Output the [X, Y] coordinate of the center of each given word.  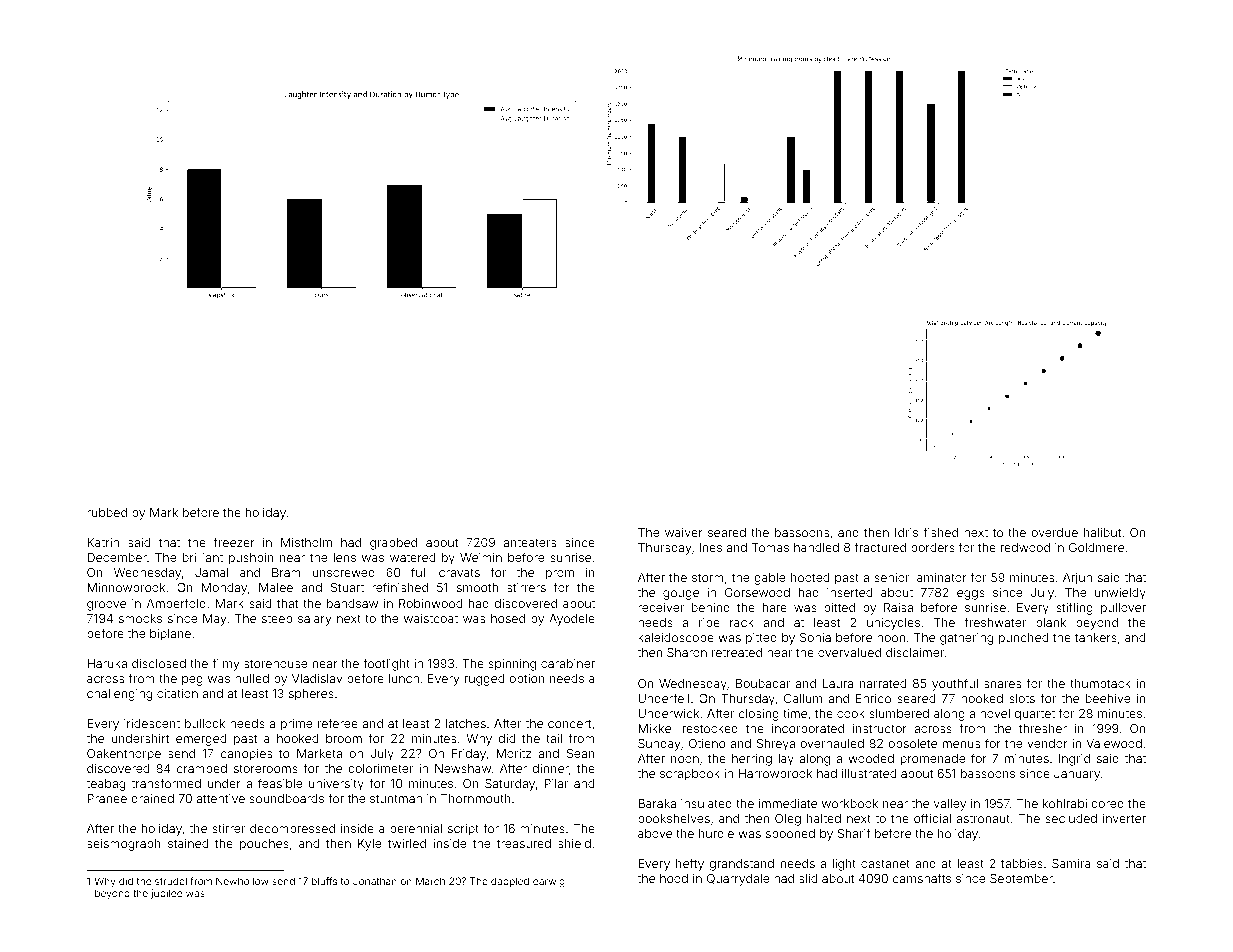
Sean [581, 753]
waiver [684, 532]
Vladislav [317, 678]
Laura [838, 683]
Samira [1071, 863]
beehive [1108, 698]
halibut [1102, 532]
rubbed [107, 512]
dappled [510, 882]
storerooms [266, 768]
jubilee [166, 894]
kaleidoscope [676, 639]
